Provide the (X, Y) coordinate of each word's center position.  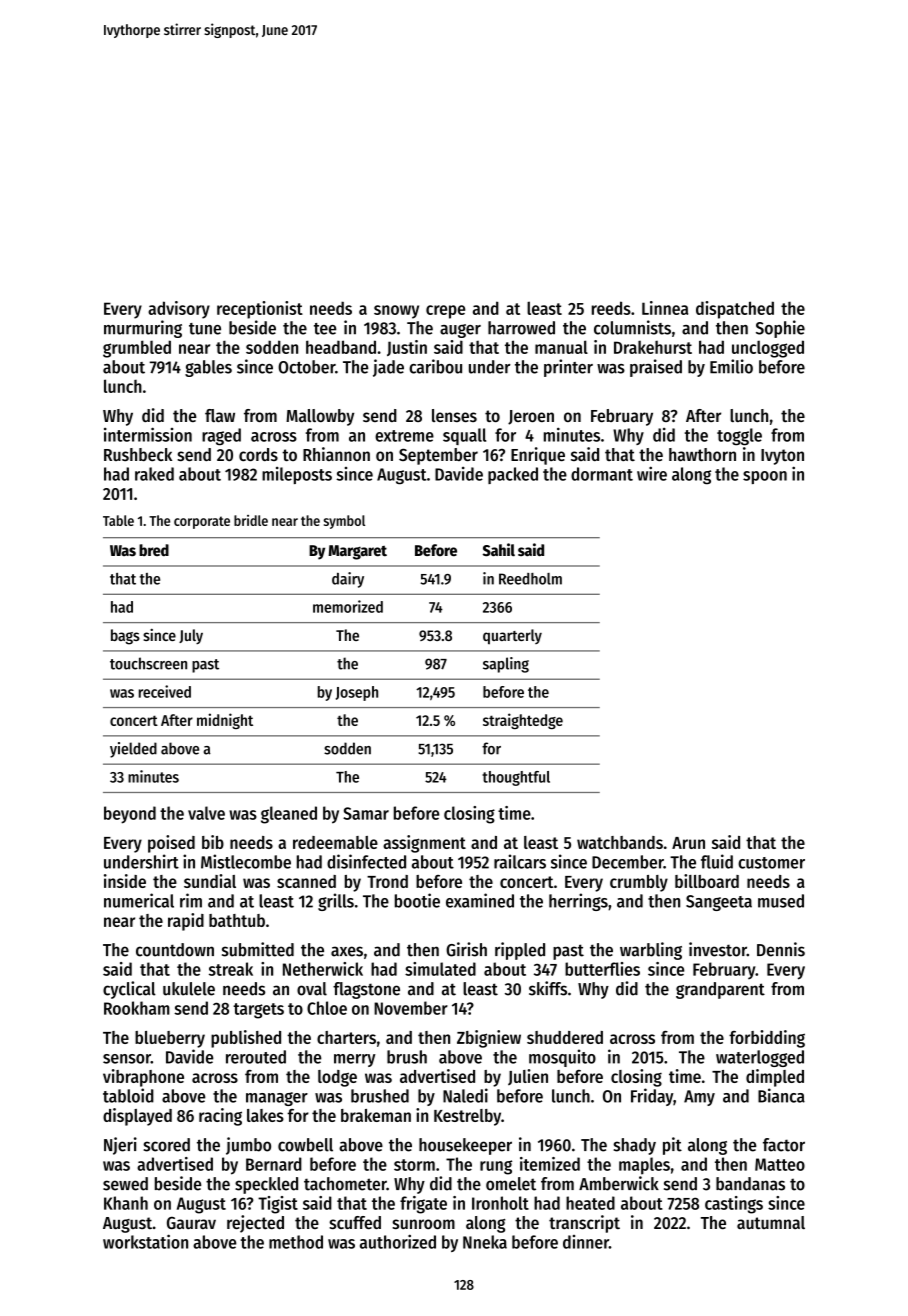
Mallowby (320, 417)
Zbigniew (489, 1039)
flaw (220, 415)
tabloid (128, 1095)
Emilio (731, 366)
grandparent (720, 990)
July (191, 636)
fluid (717, 861)
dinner (586, 1242)
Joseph (357, 693)
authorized (398, 1241)
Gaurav (191, 1222)
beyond (130, 815)
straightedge (523, 721)
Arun (688, 843)
